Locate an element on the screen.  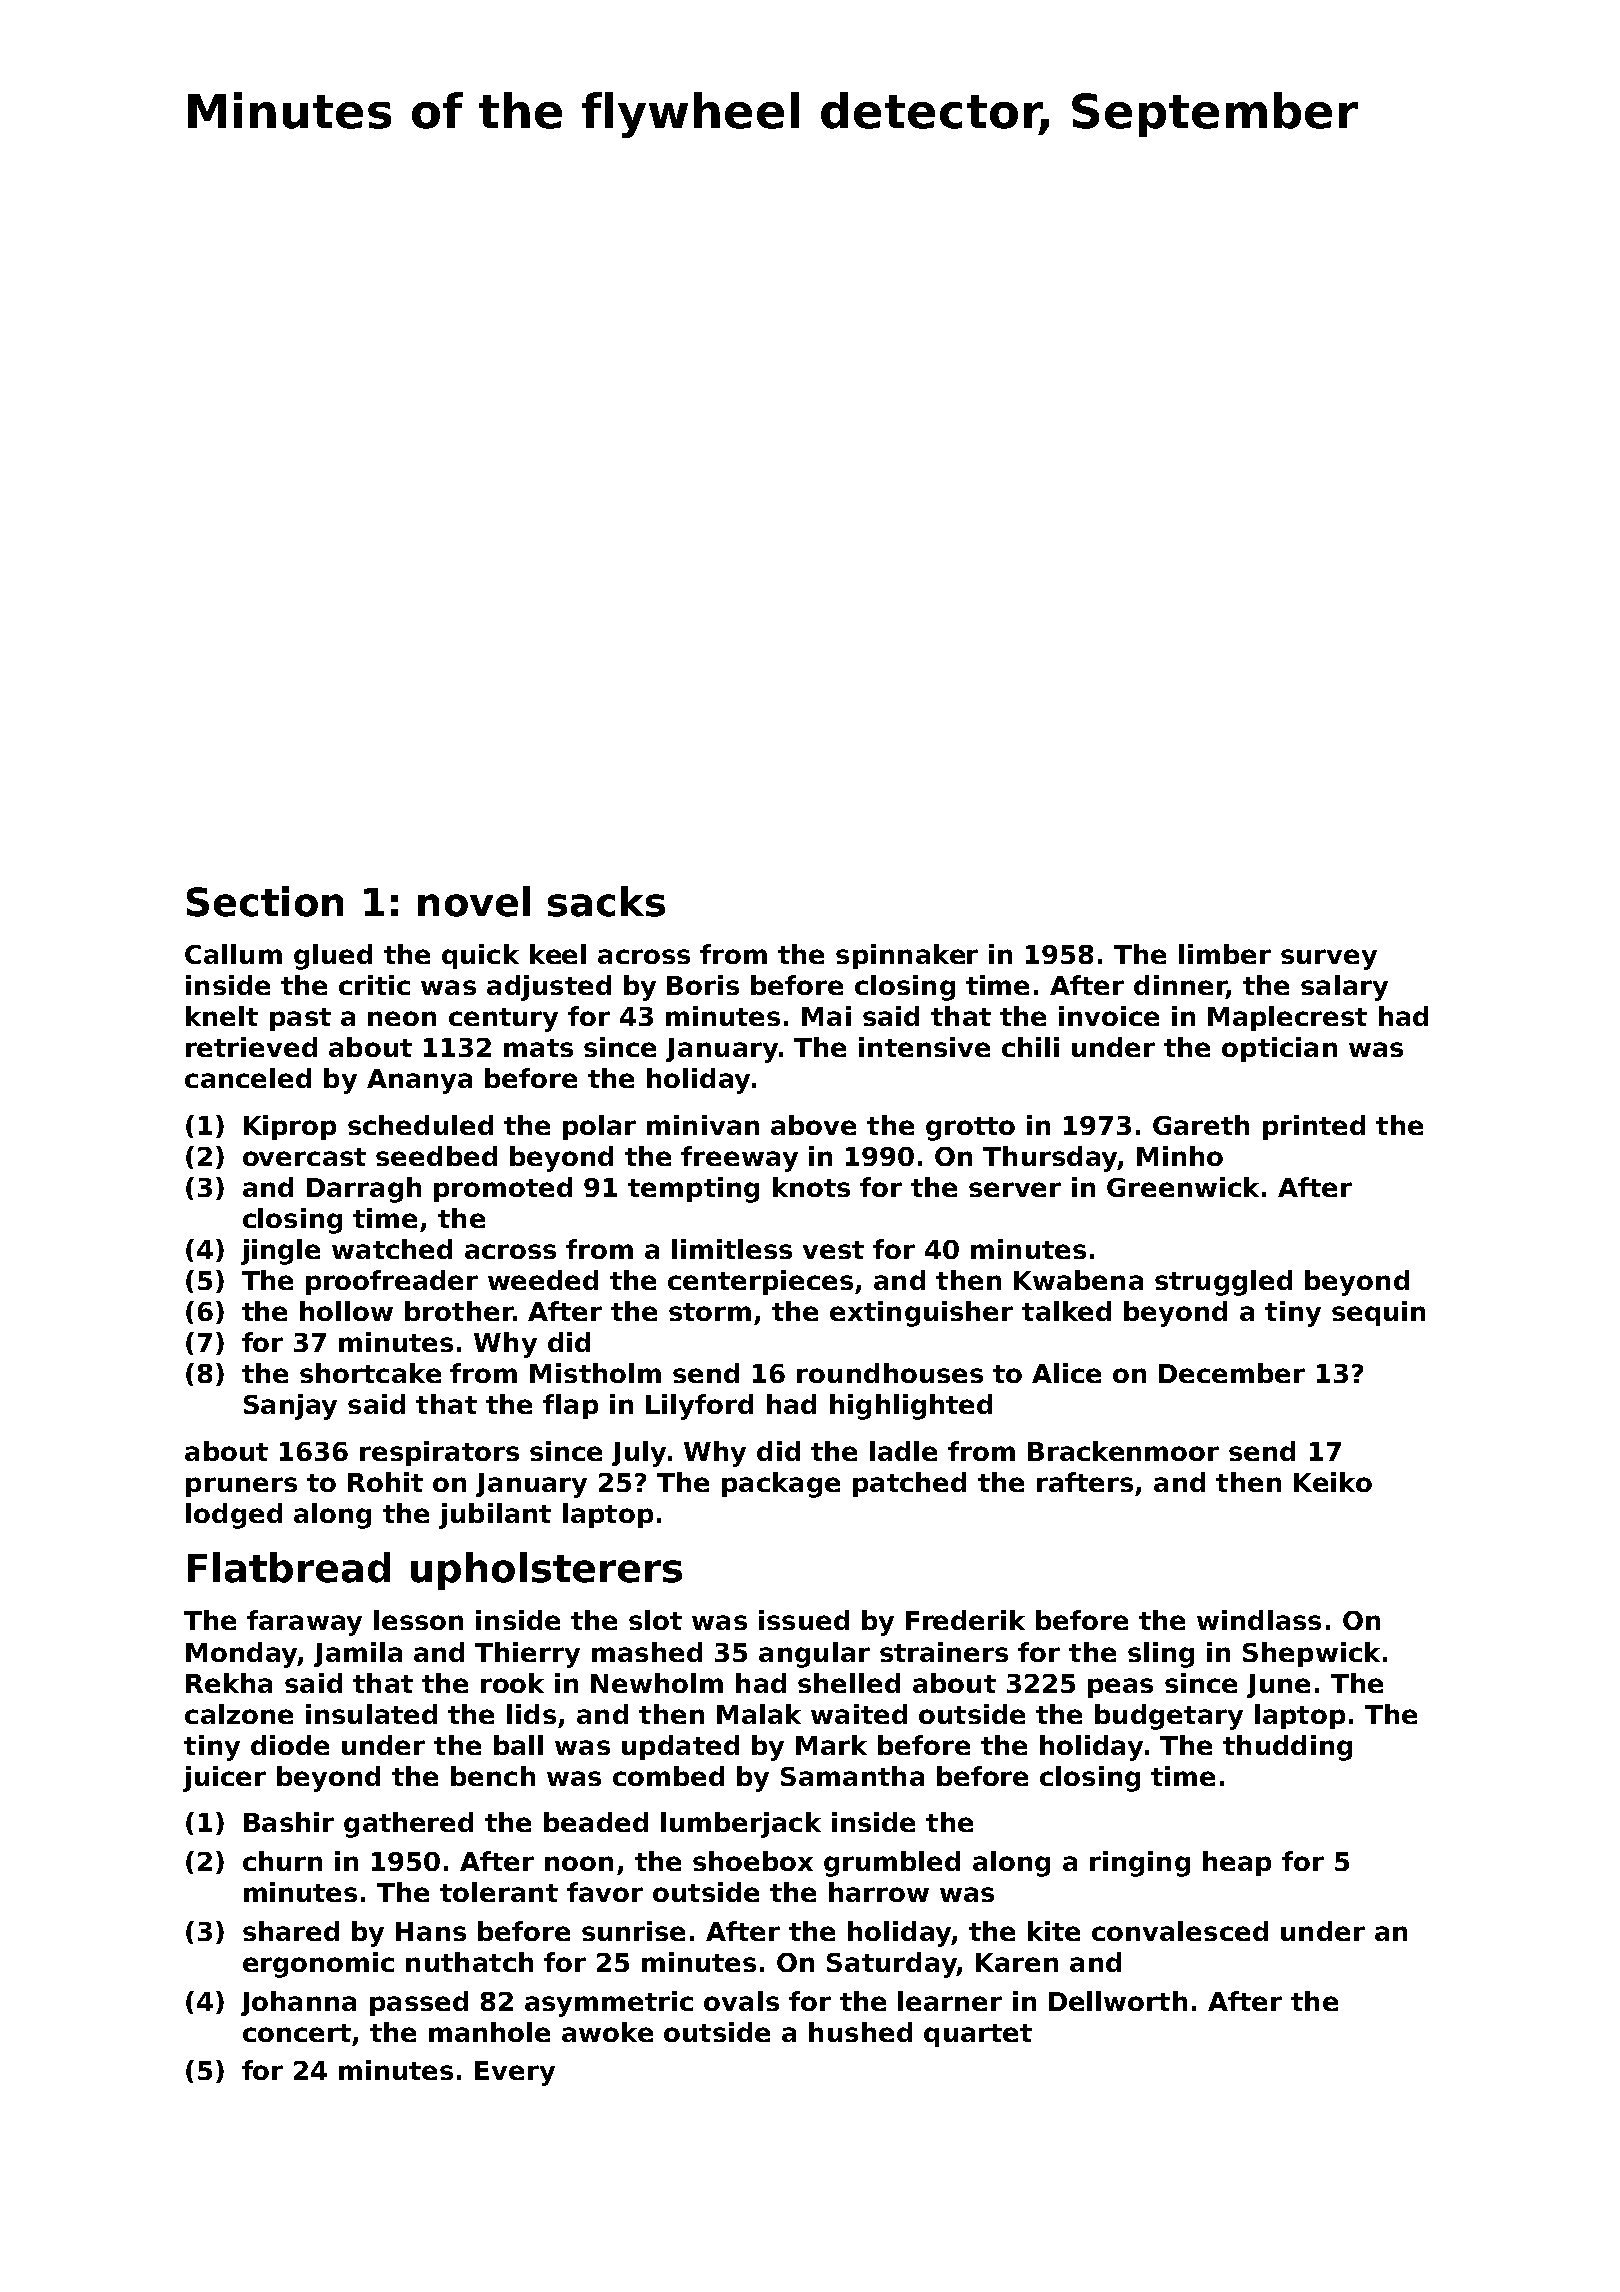
Alice is located at coordinates (1066, 1373).
